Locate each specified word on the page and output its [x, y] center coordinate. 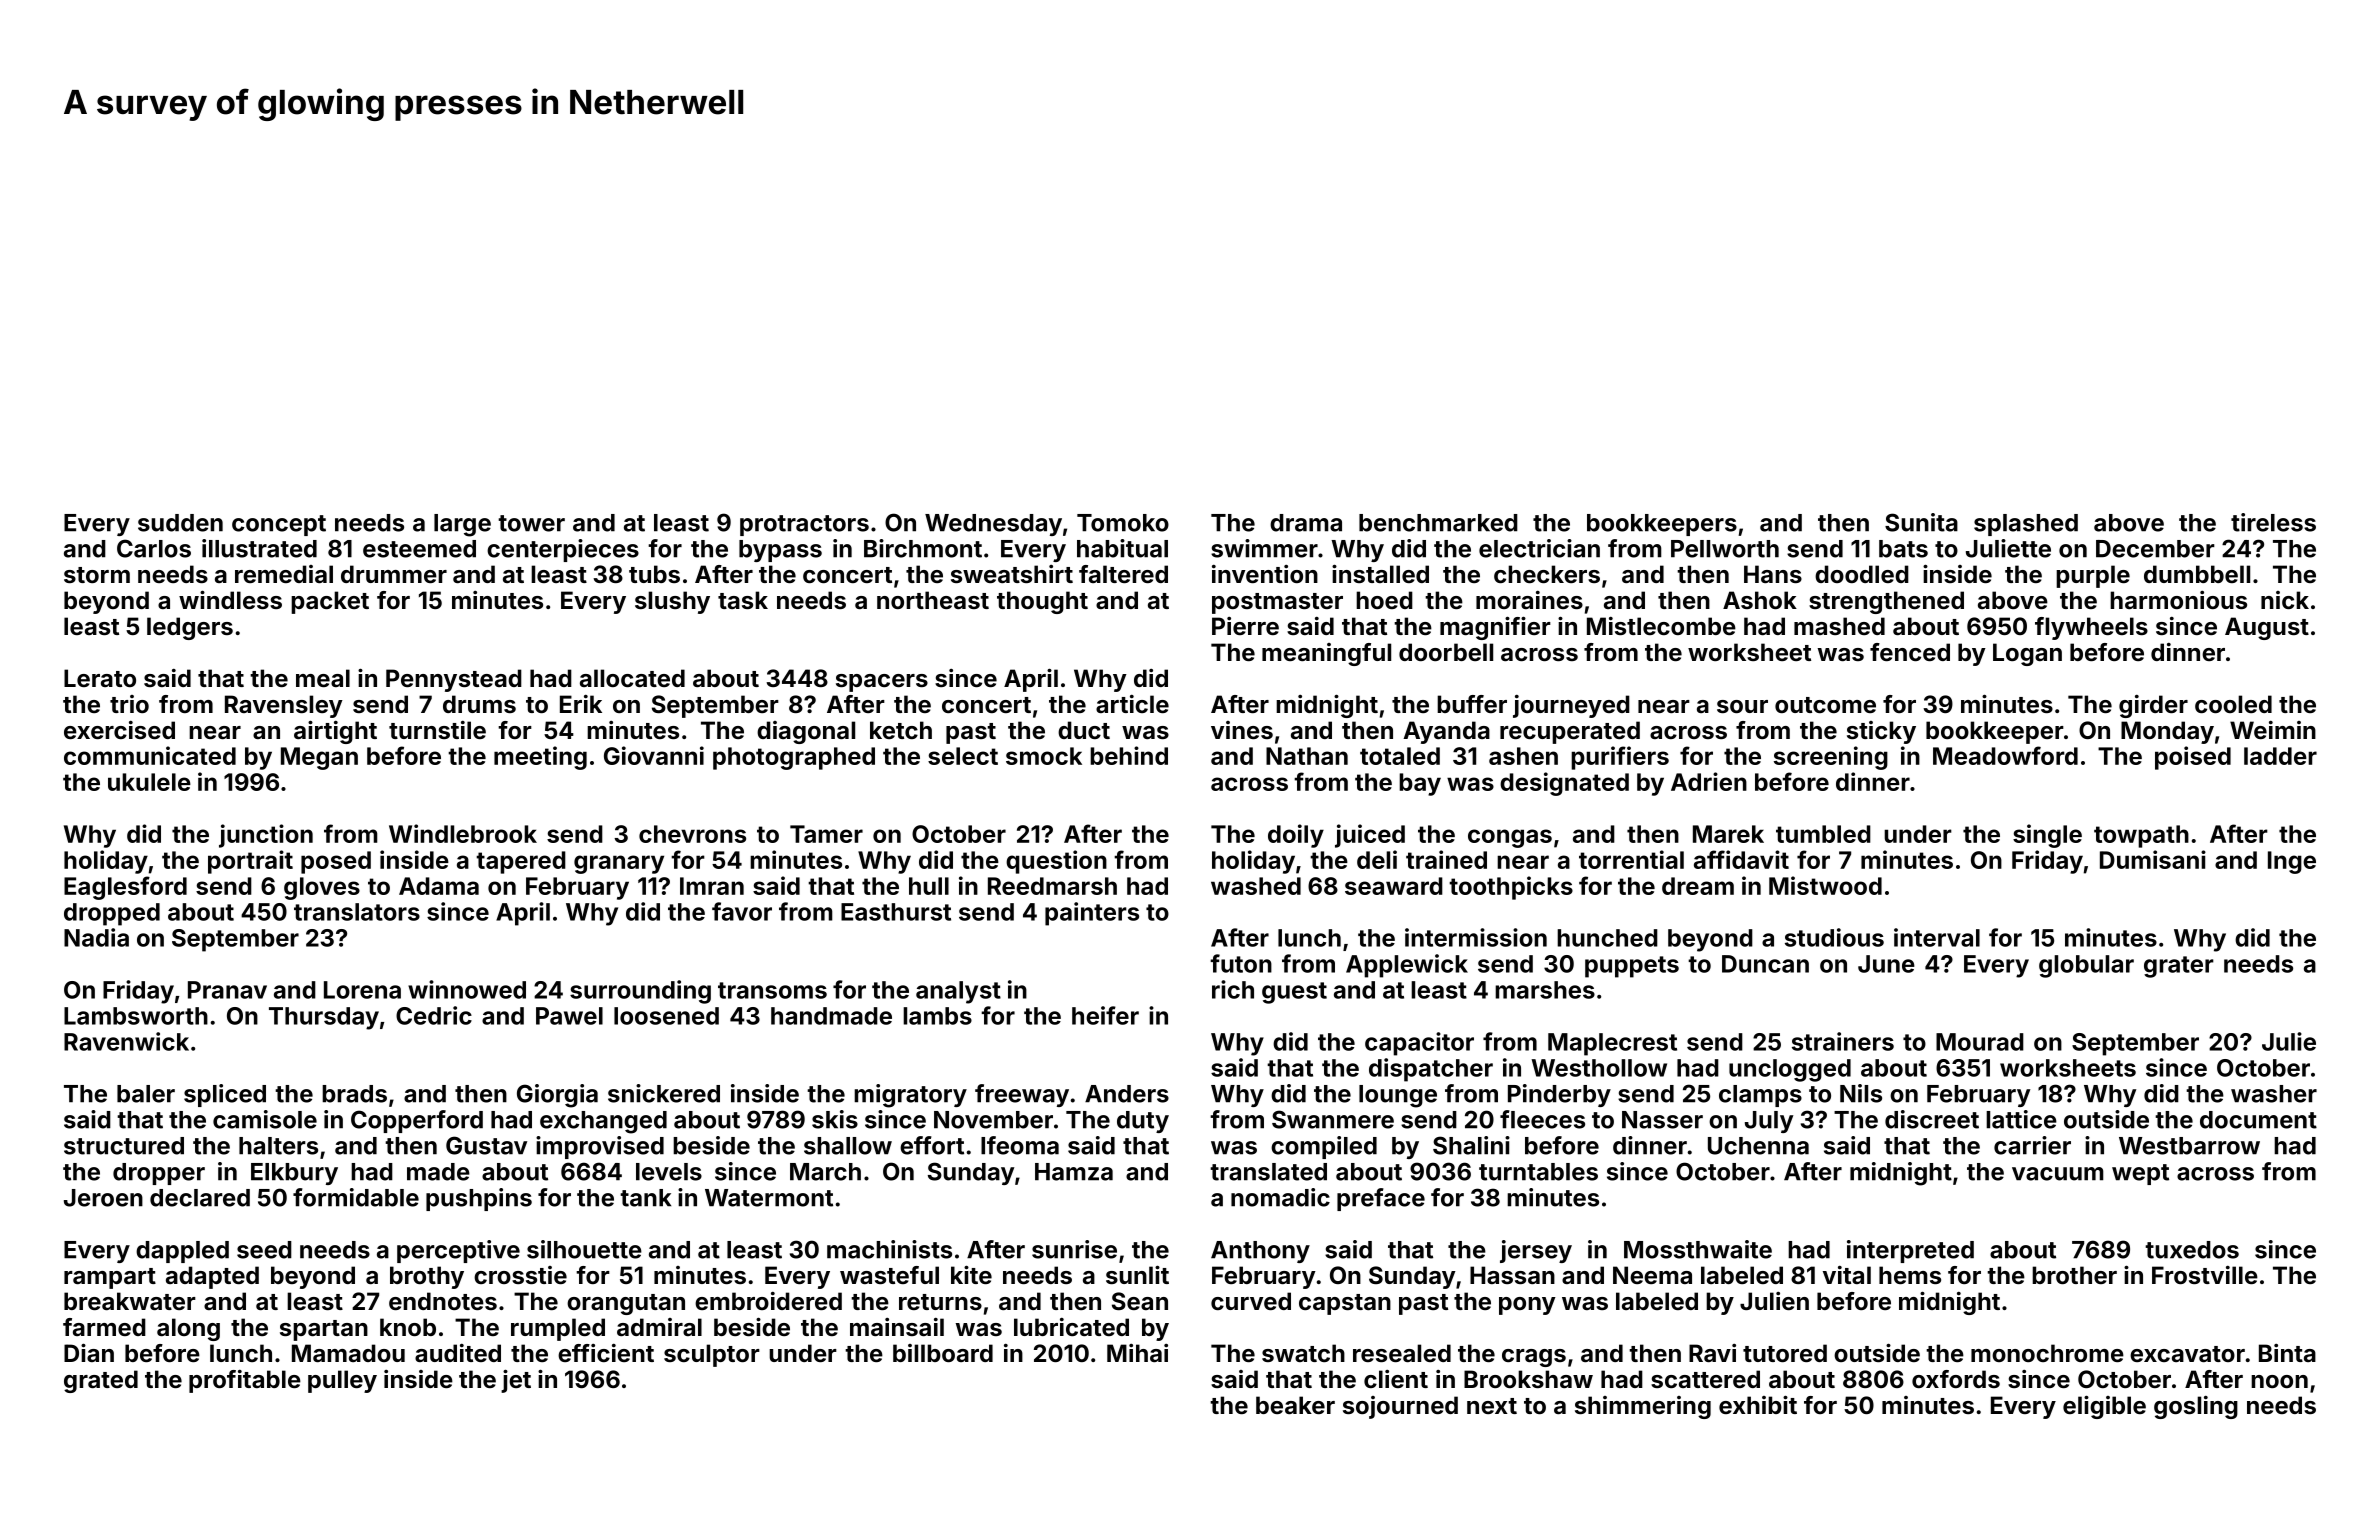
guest [1294, 993]
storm [97, 575]
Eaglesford [125, 888]
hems [1910, 1275]
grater [2179, 967]
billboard [943, 1353]
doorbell [1446, 652]
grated [101, 1381]
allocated [632, 678]
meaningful [1326, 654]
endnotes [443, 1301]
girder [2153, 706]
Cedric [434, 1015]
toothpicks [1511, 888]
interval [1937, 937]
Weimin [2273, 730]
